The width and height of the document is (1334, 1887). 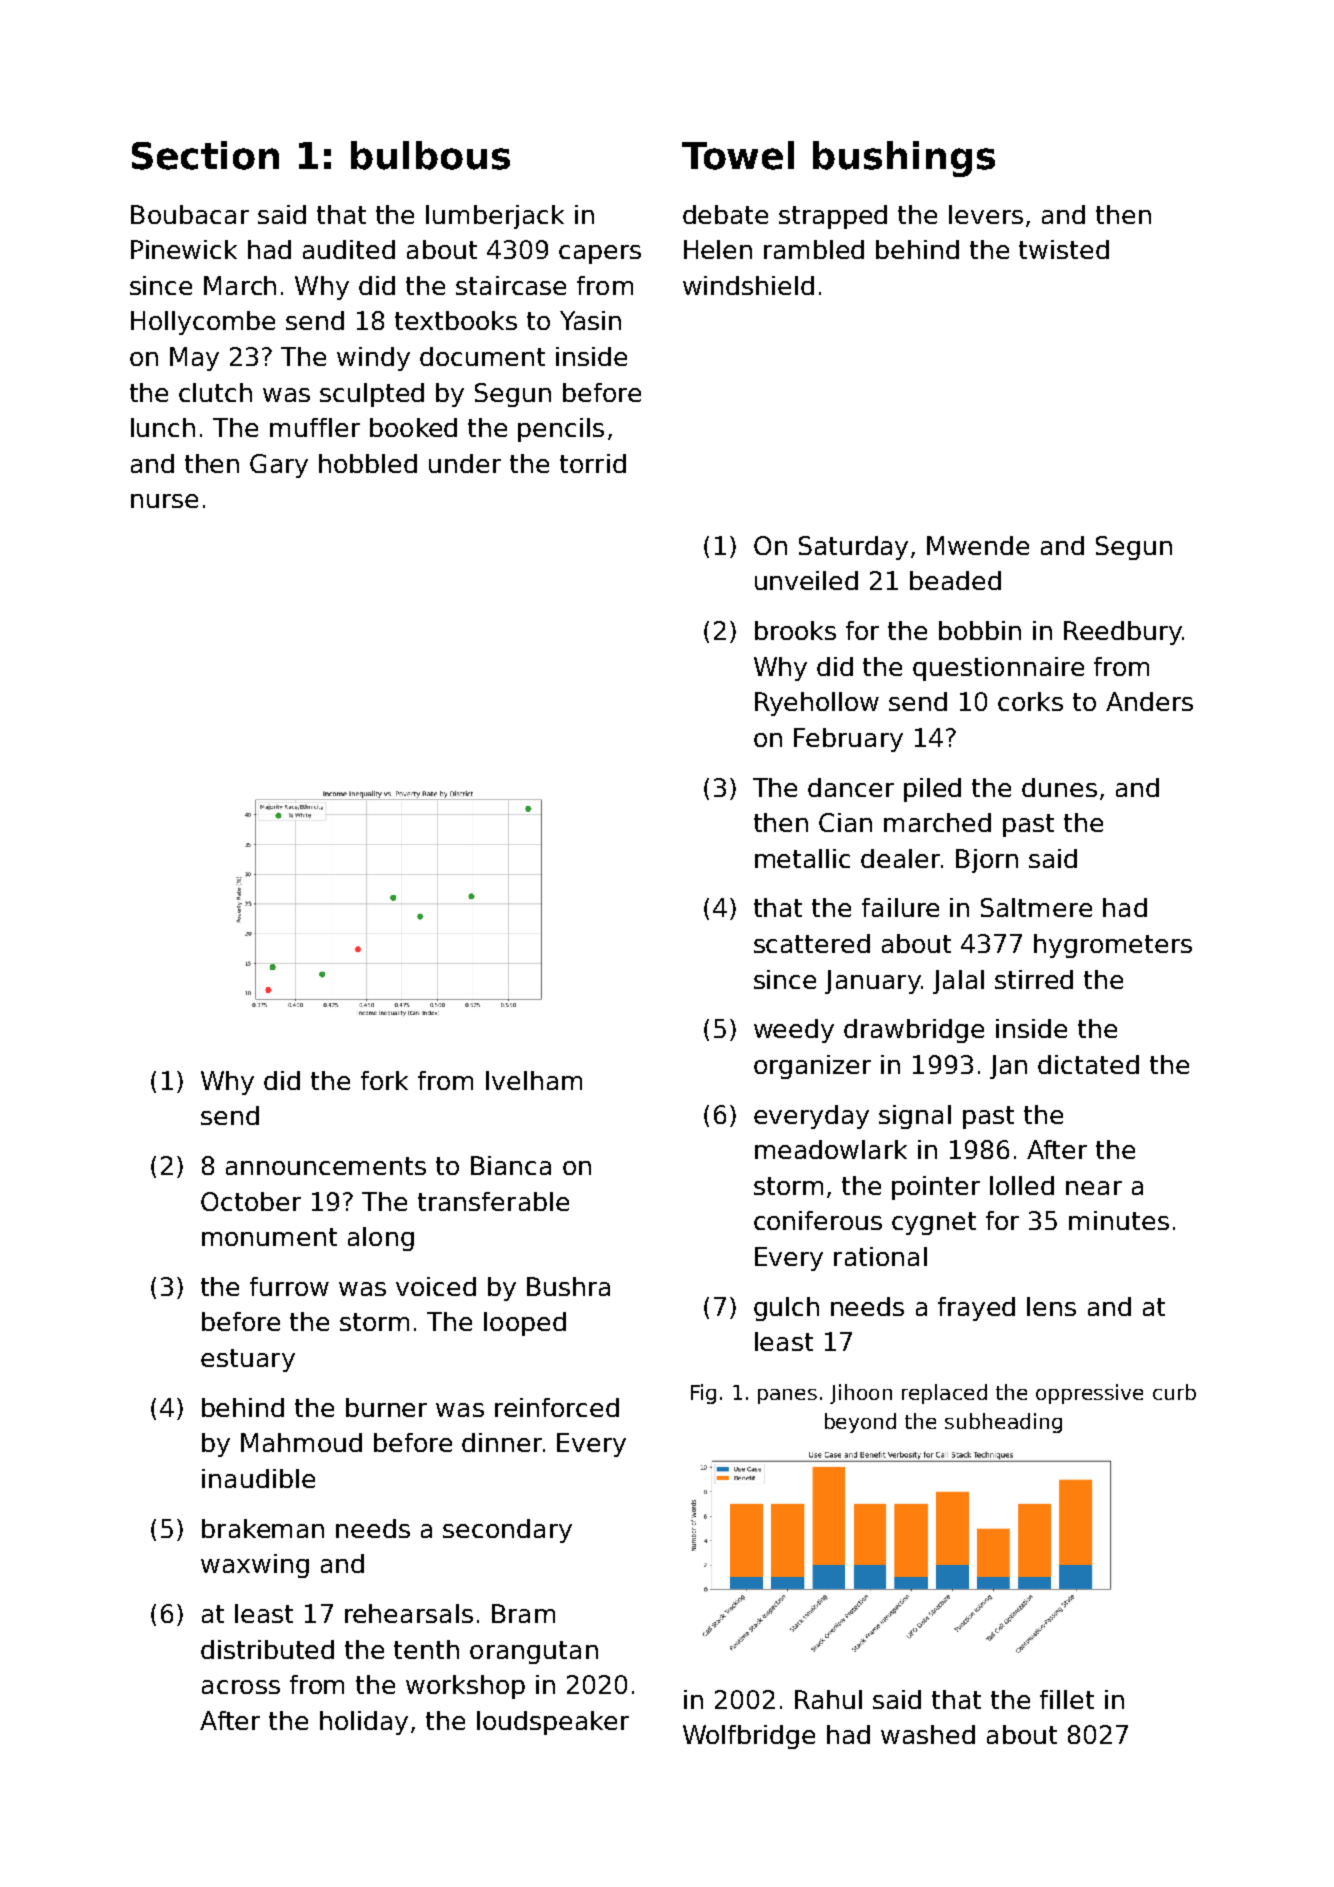 What do you see at coordinates (349, 249) in the document?
I see `audited` at bounding box center [349, 249].
